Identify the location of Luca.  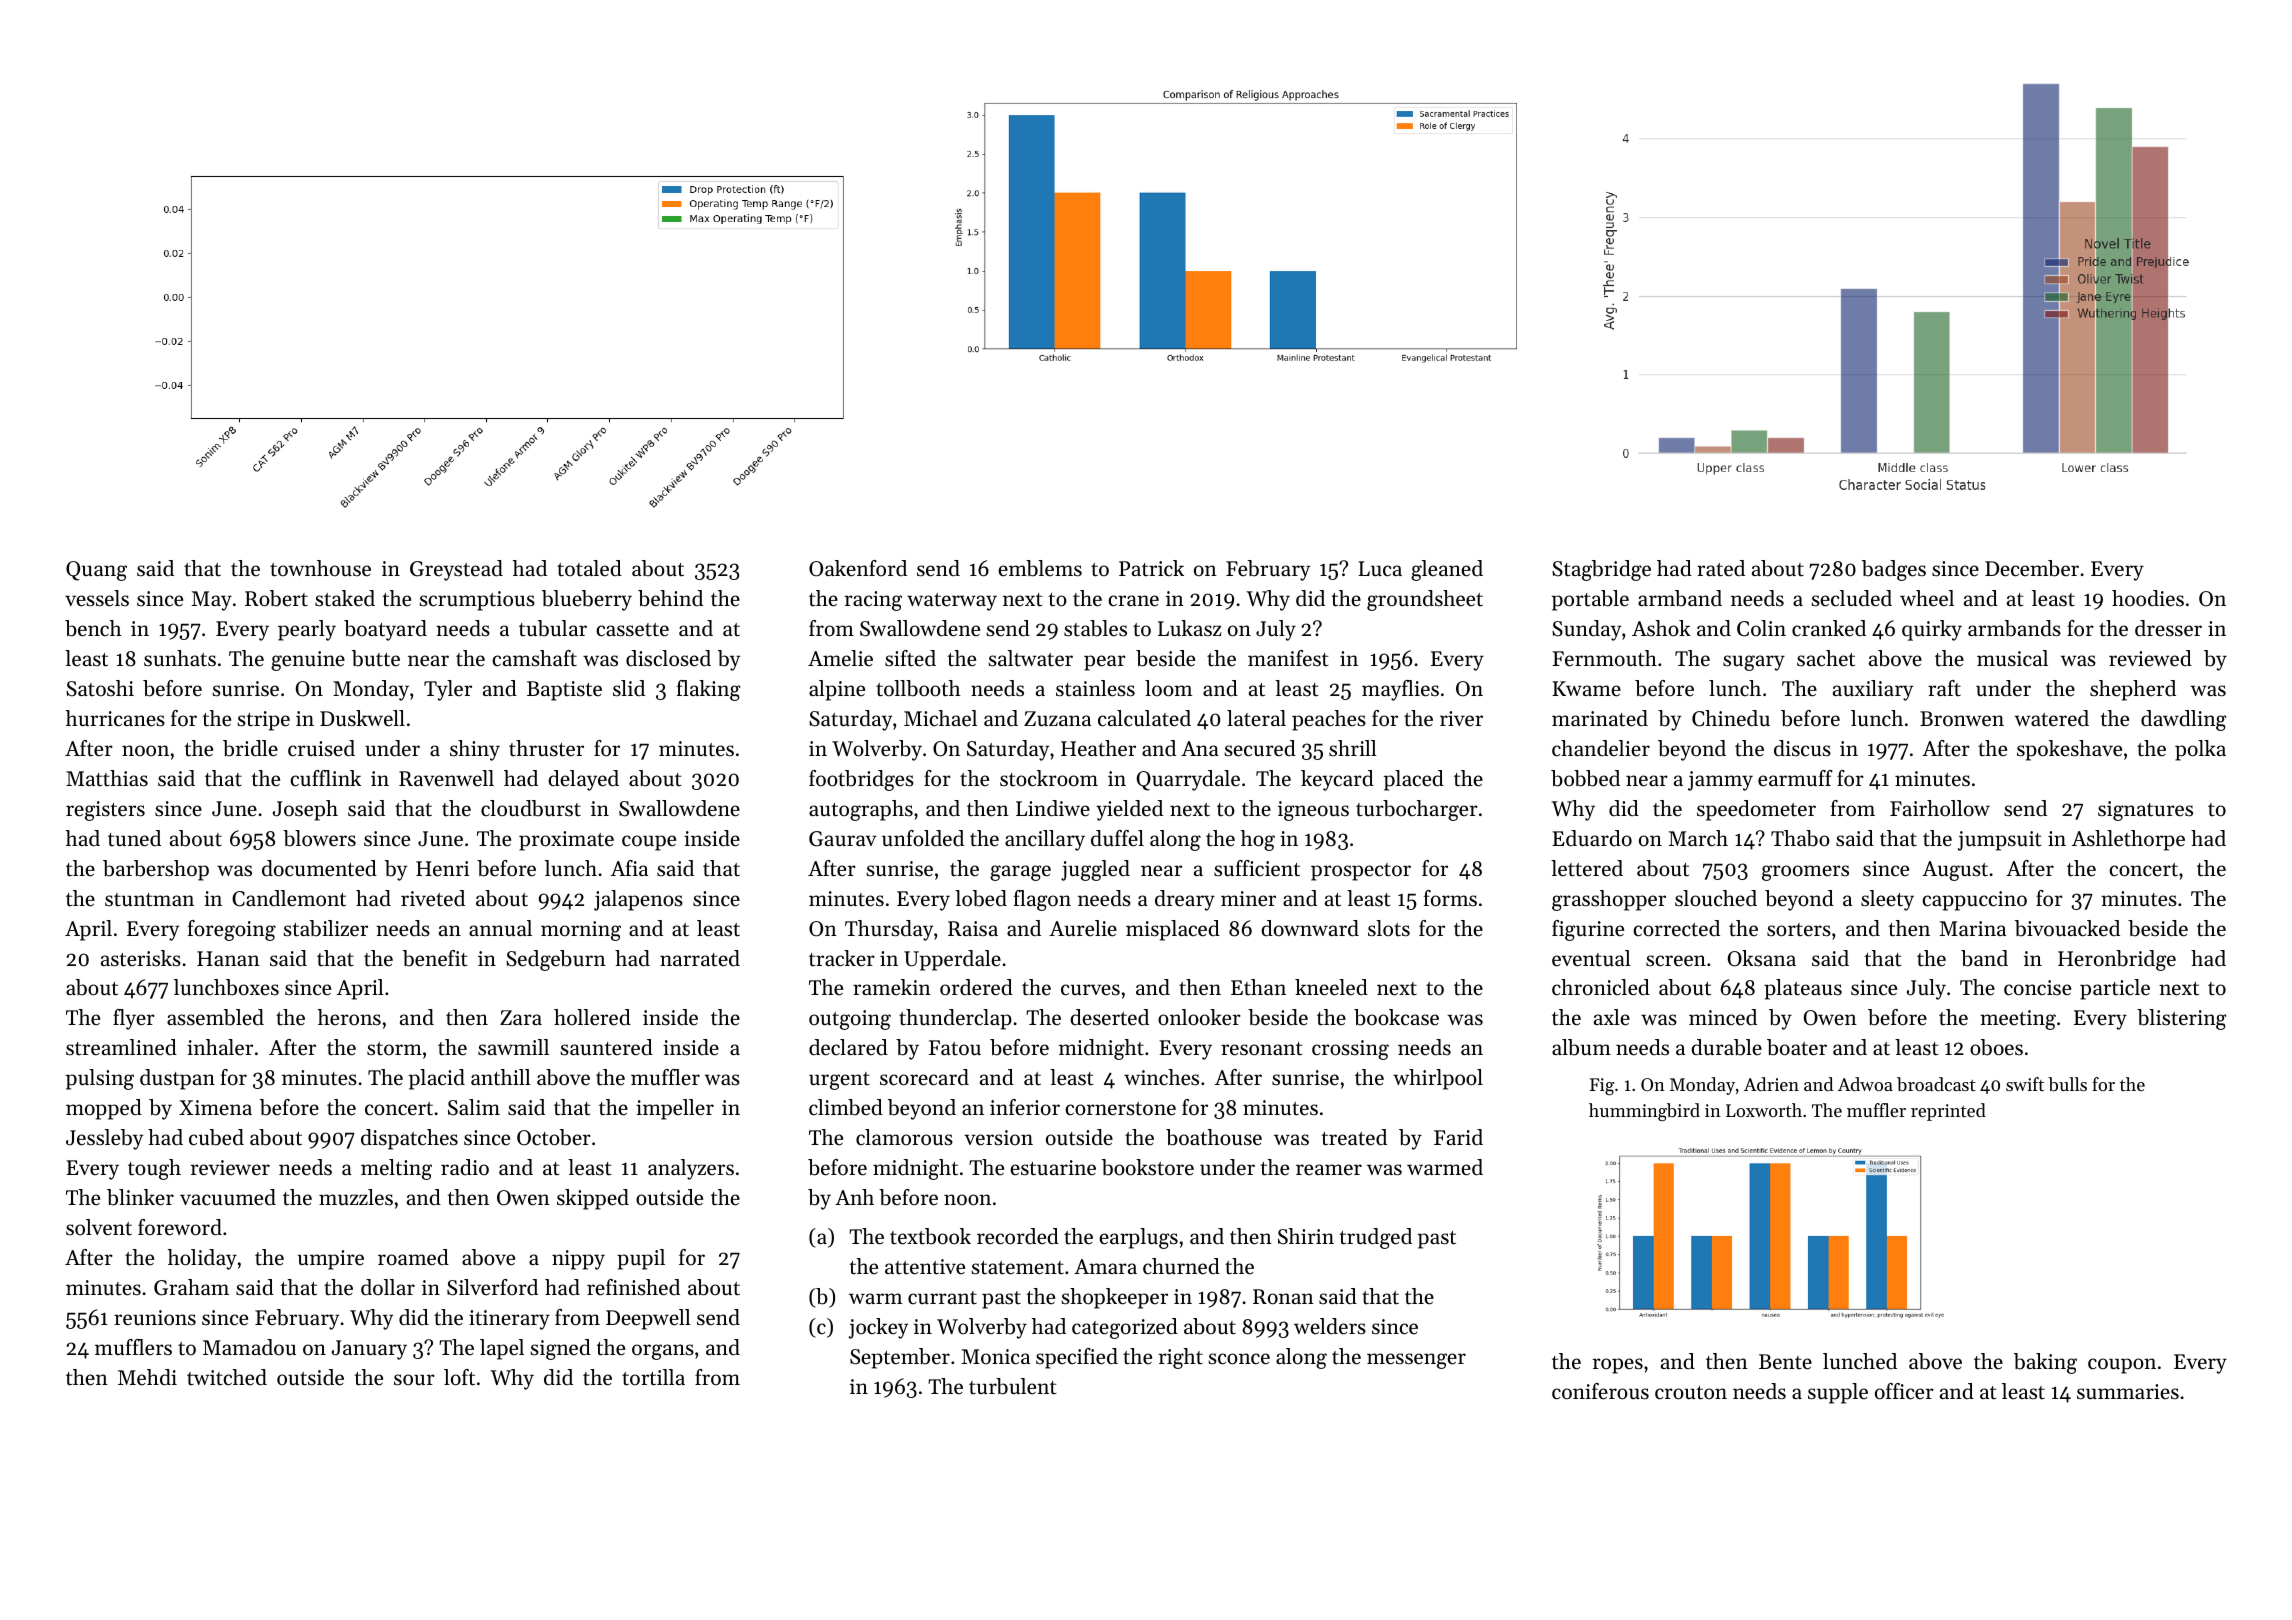
(1380, 569).
